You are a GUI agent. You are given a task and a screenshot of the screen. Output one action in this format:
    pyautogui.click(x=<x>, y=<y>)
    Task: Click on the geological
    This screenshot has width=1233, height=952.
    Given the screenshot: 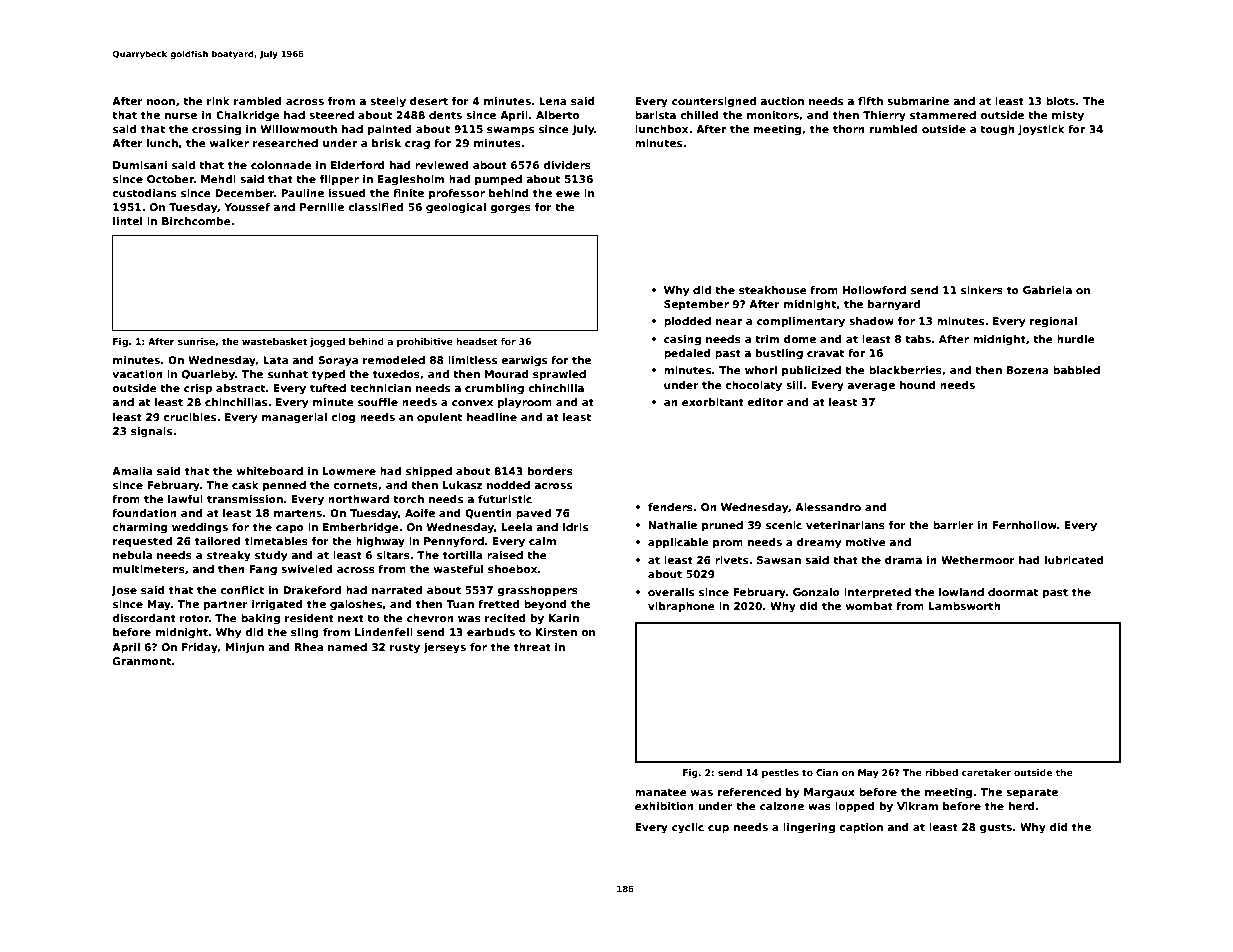 What is the action you would take?
    pyautogui.click(x=456, y=208)
